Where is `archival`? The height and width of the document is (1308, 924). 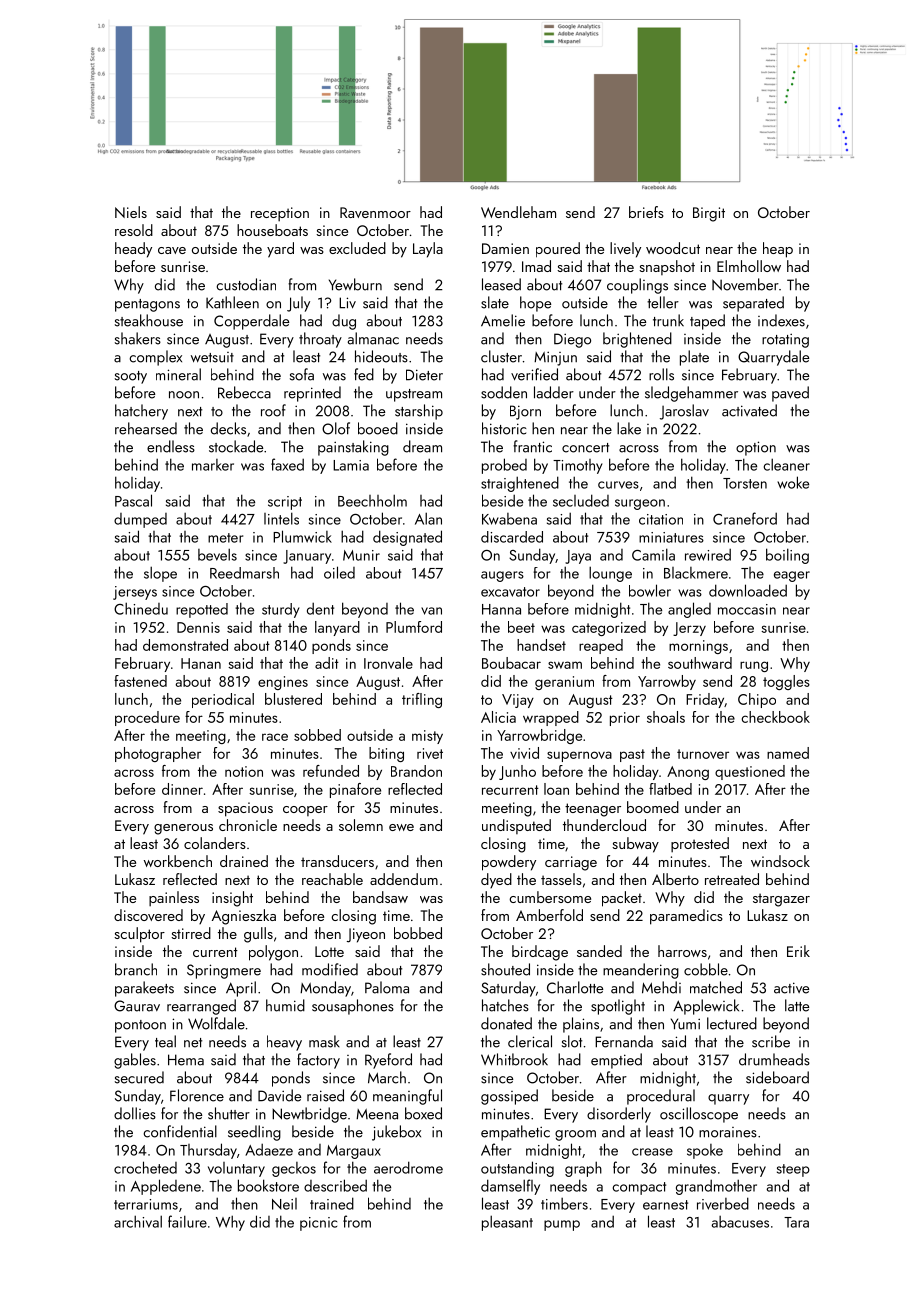 archival is located at coordinates (138, 1221).
